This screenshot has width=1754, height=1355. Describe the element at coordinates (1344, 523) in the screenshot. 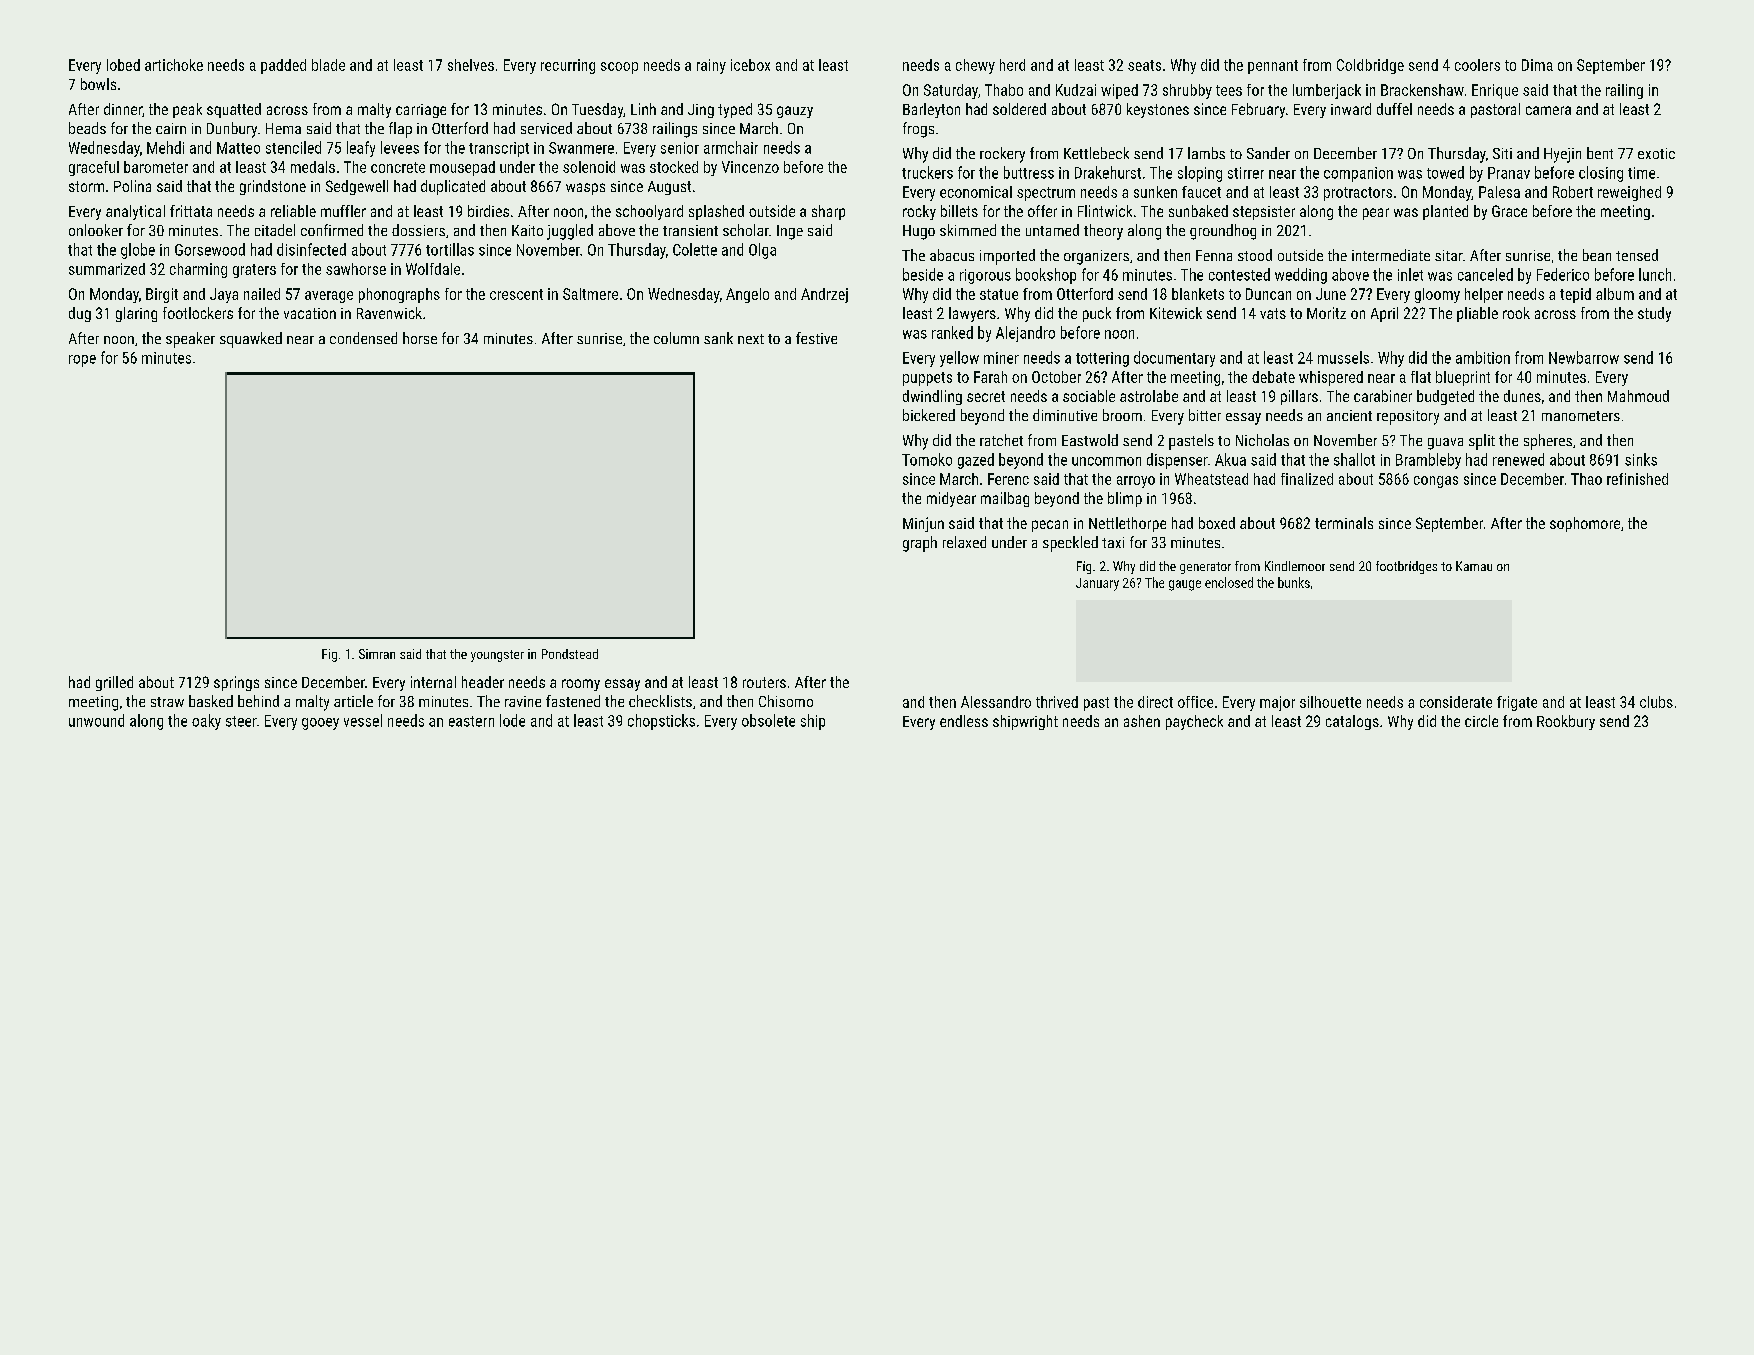

I see `terminals` at that location.
